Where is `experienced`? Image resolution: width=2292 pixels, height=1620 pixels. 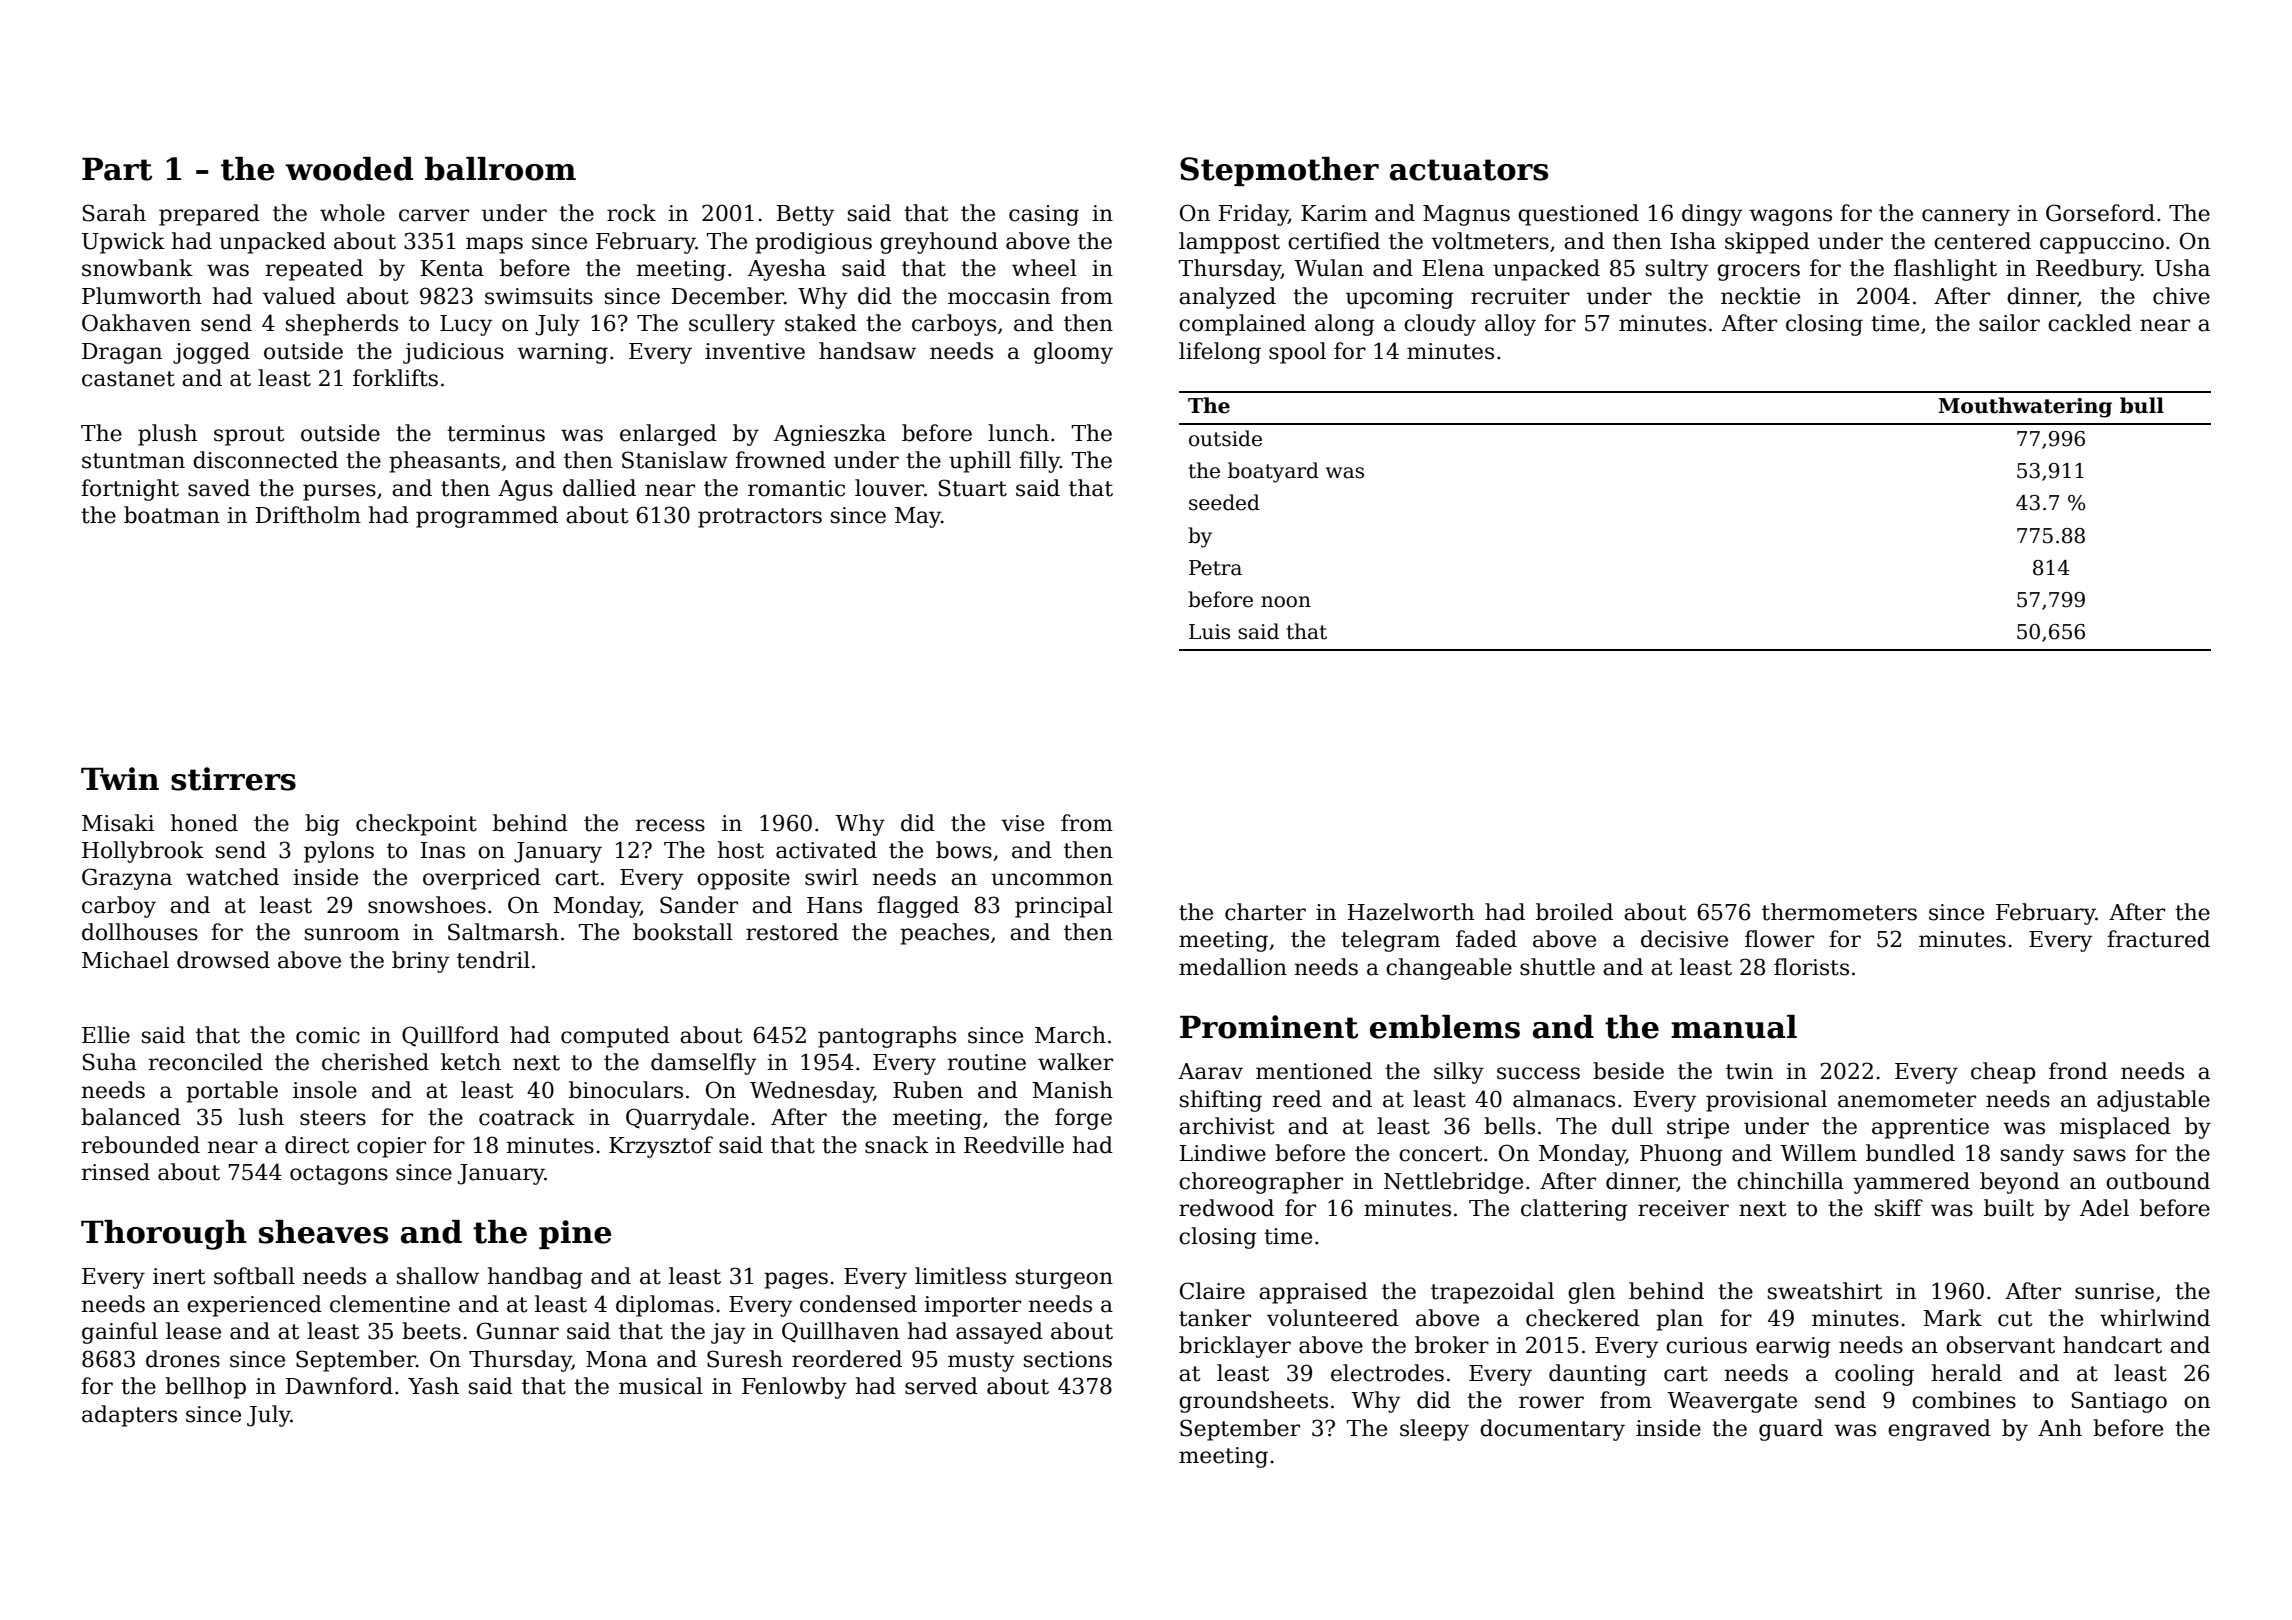
experienced is located at coordinates (254, 1306).
